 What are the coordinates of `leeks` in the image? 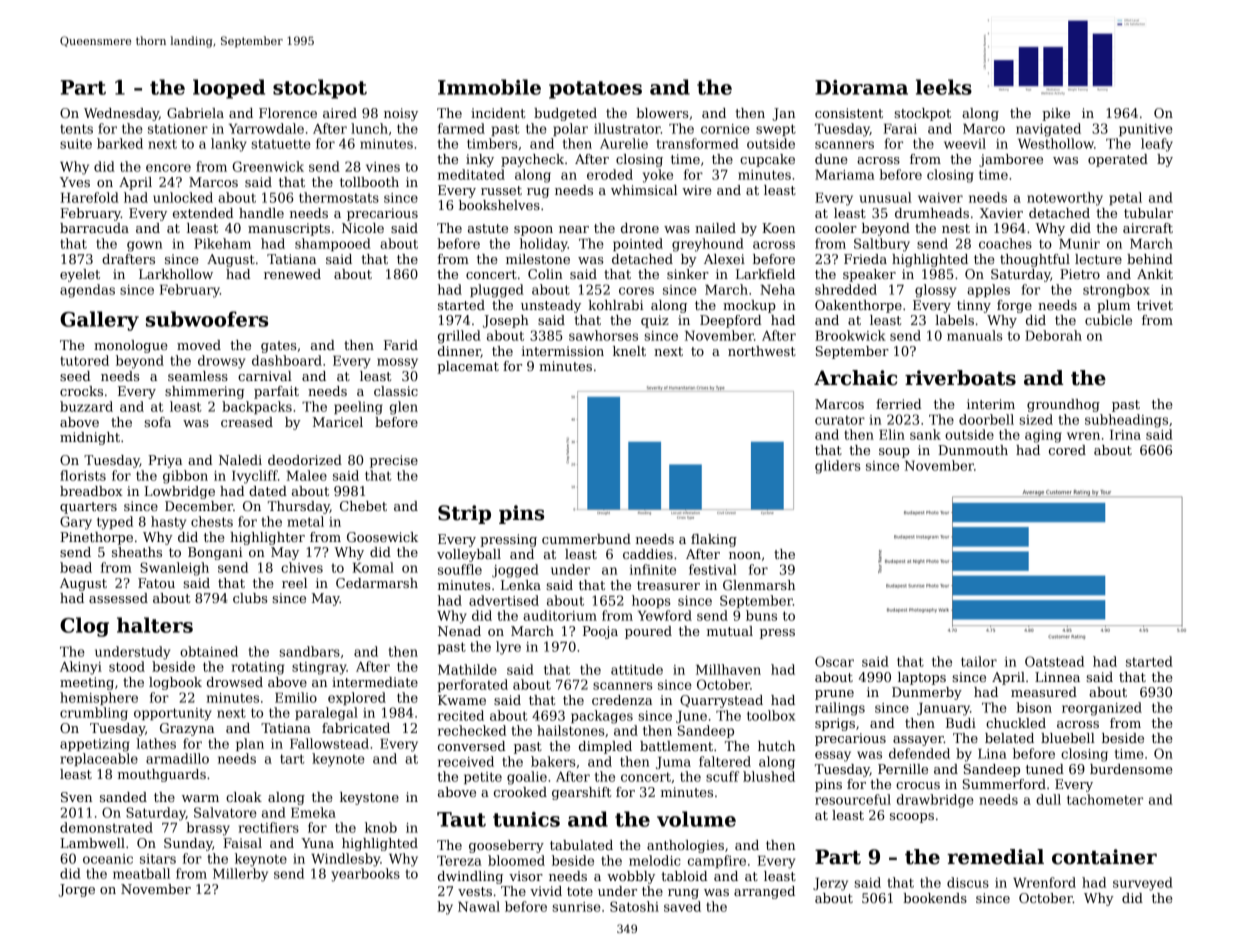 It's located at (944, 87).
